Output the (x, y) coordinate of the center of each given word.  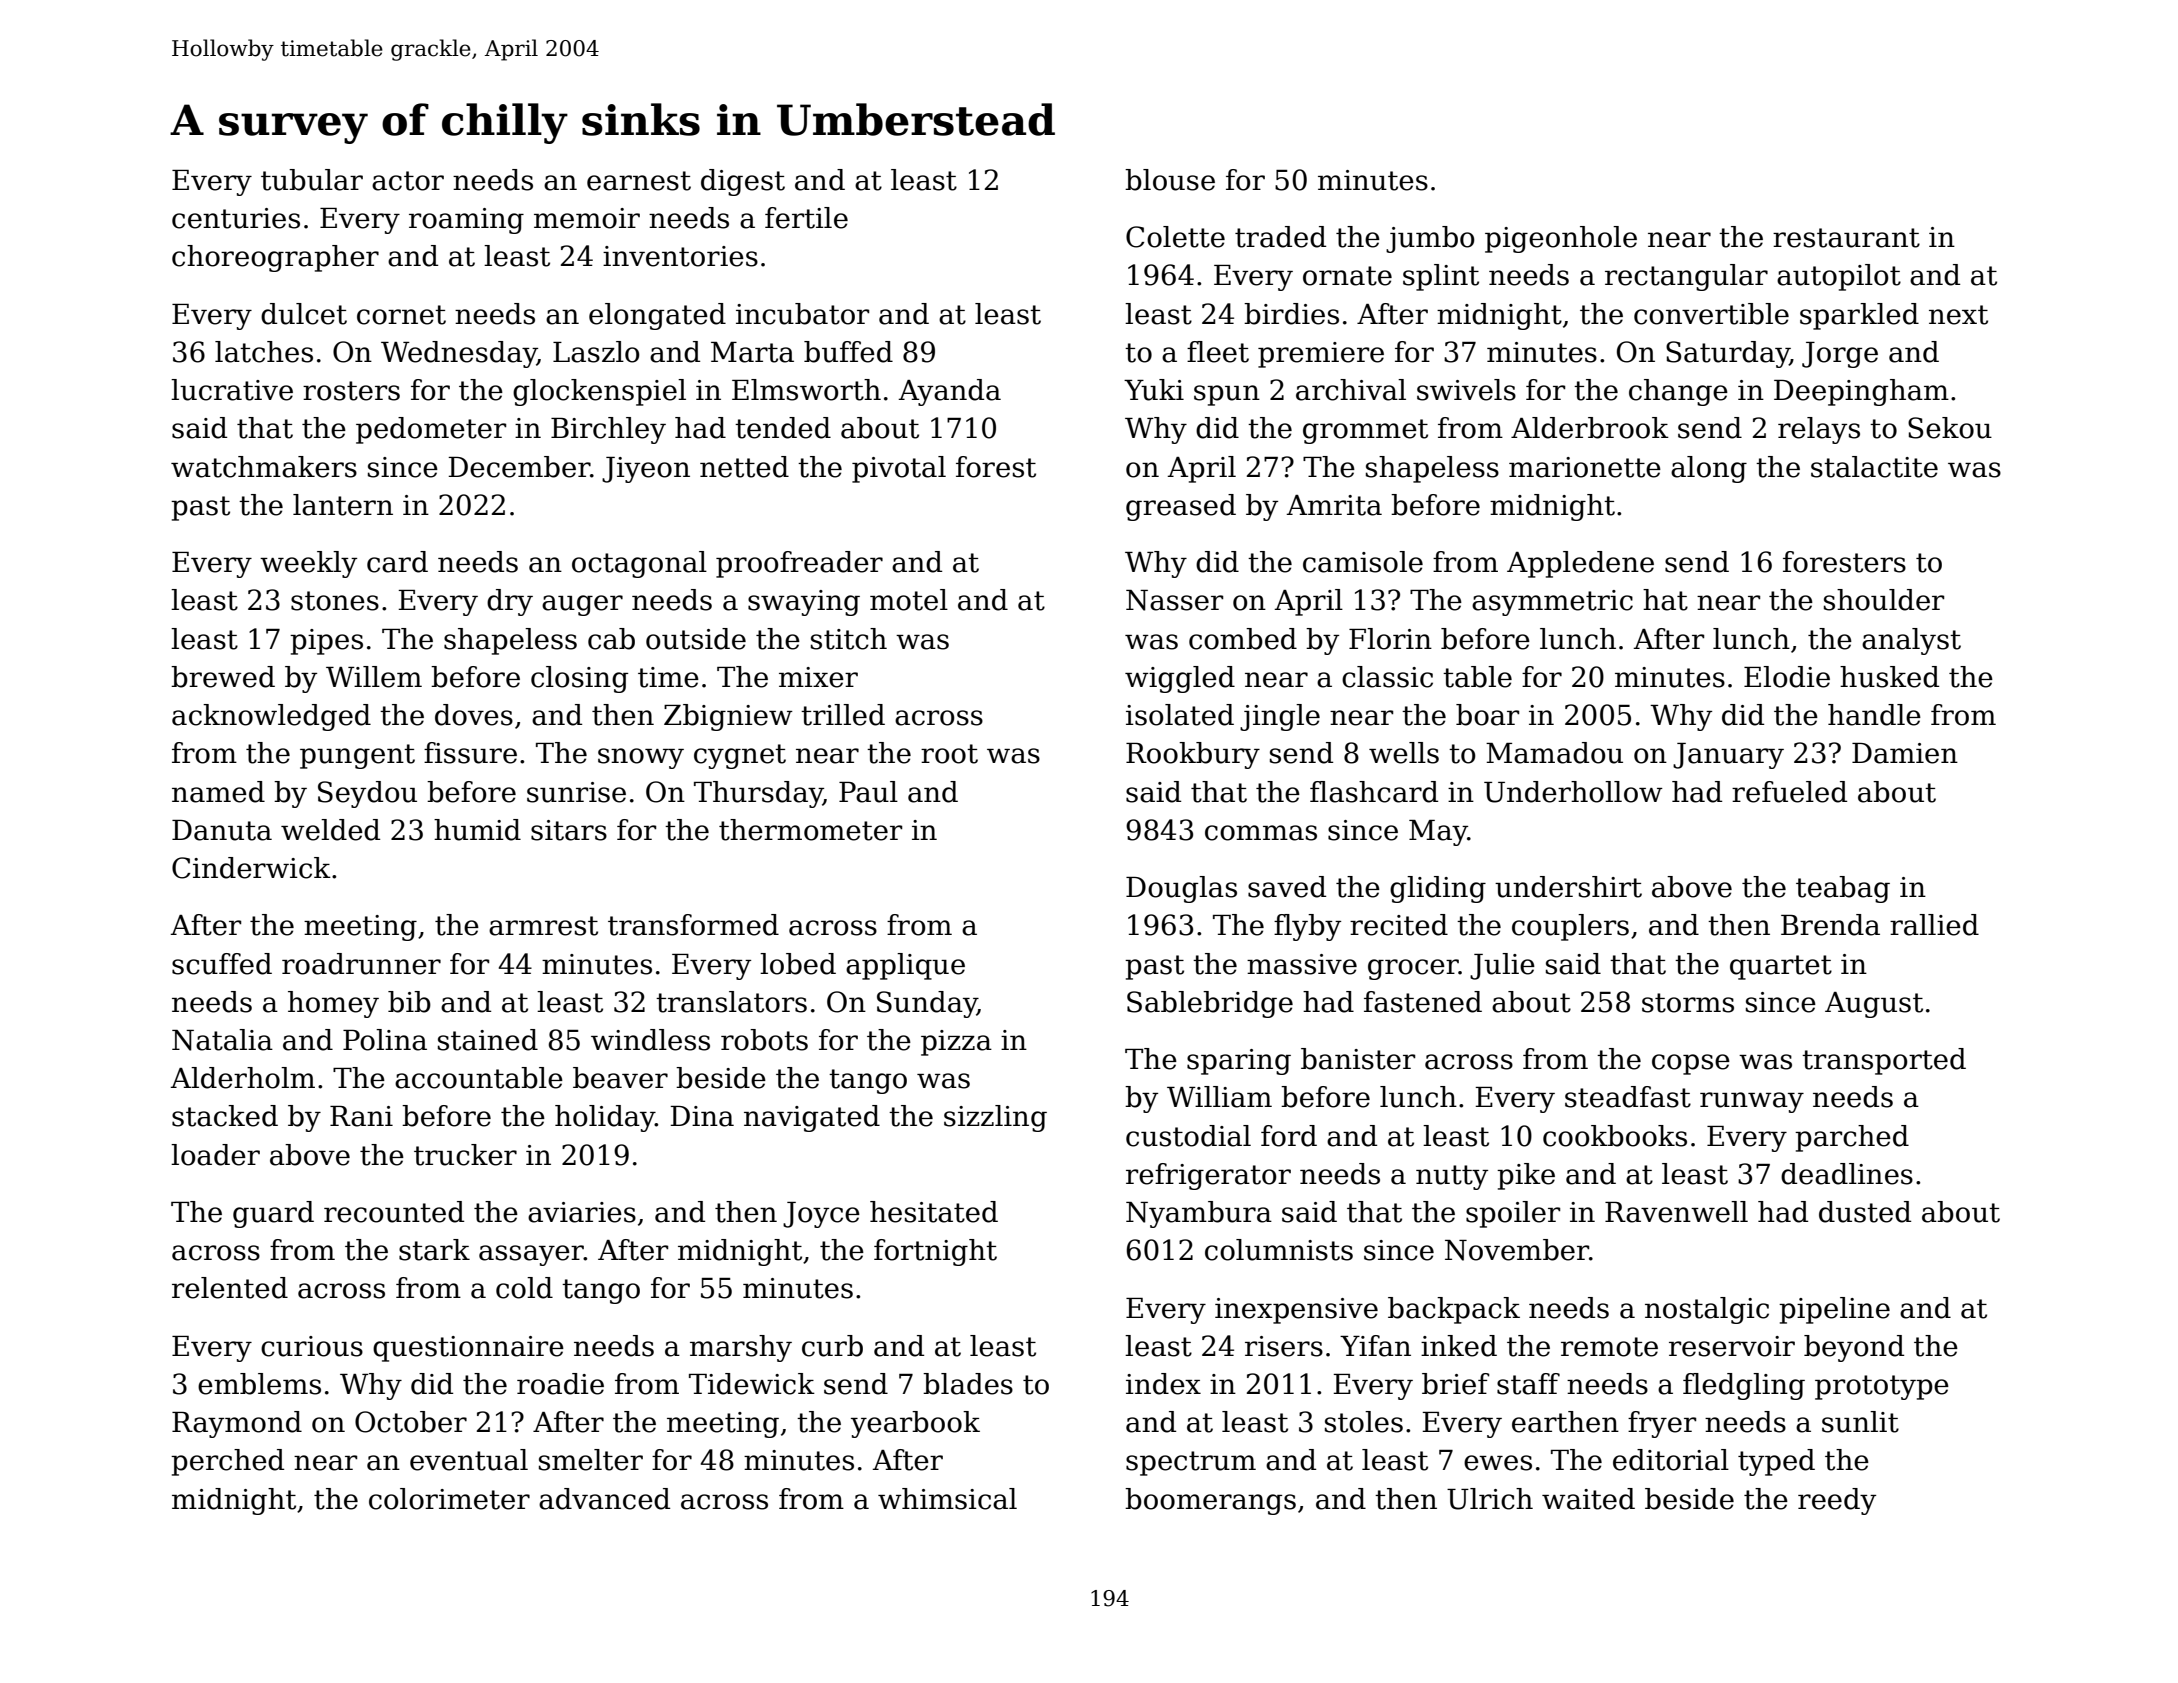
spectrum (1191, 1463)
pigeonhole (1561, 239)
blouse (1170, 180)
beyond (1854, 1348)
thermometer (810, 830)
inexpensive (1296, 1311)
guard (273, 1214)
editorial (1671, 1460)
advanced (604, 1499)
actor (408, 181)
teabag (1843, 889)
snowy (641, 758)
